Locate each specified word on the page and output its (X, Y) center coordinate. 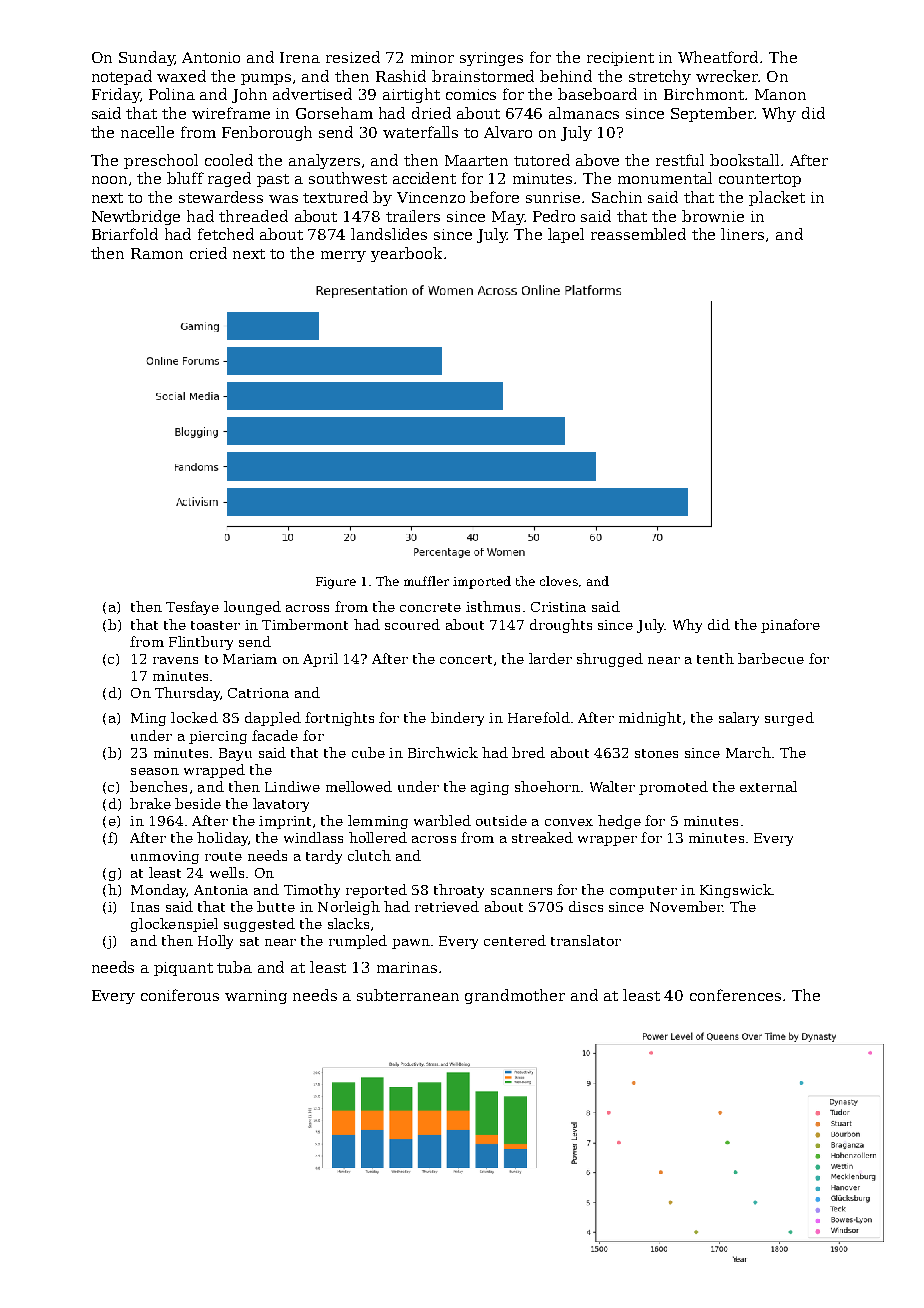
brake (150, 803)
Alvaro (508, 132)
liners (742, 234)
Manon (780, 94)
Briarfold (125, 234)
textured (335, 197)
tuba (234, 967)
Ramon (157, 253)
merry (343, 256)
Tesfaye (192, 608)
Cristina (558, 607)
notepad (122, 77)
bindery (457, 719)
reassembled (638, 234)
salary (739, 719)
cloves (559, 581)
